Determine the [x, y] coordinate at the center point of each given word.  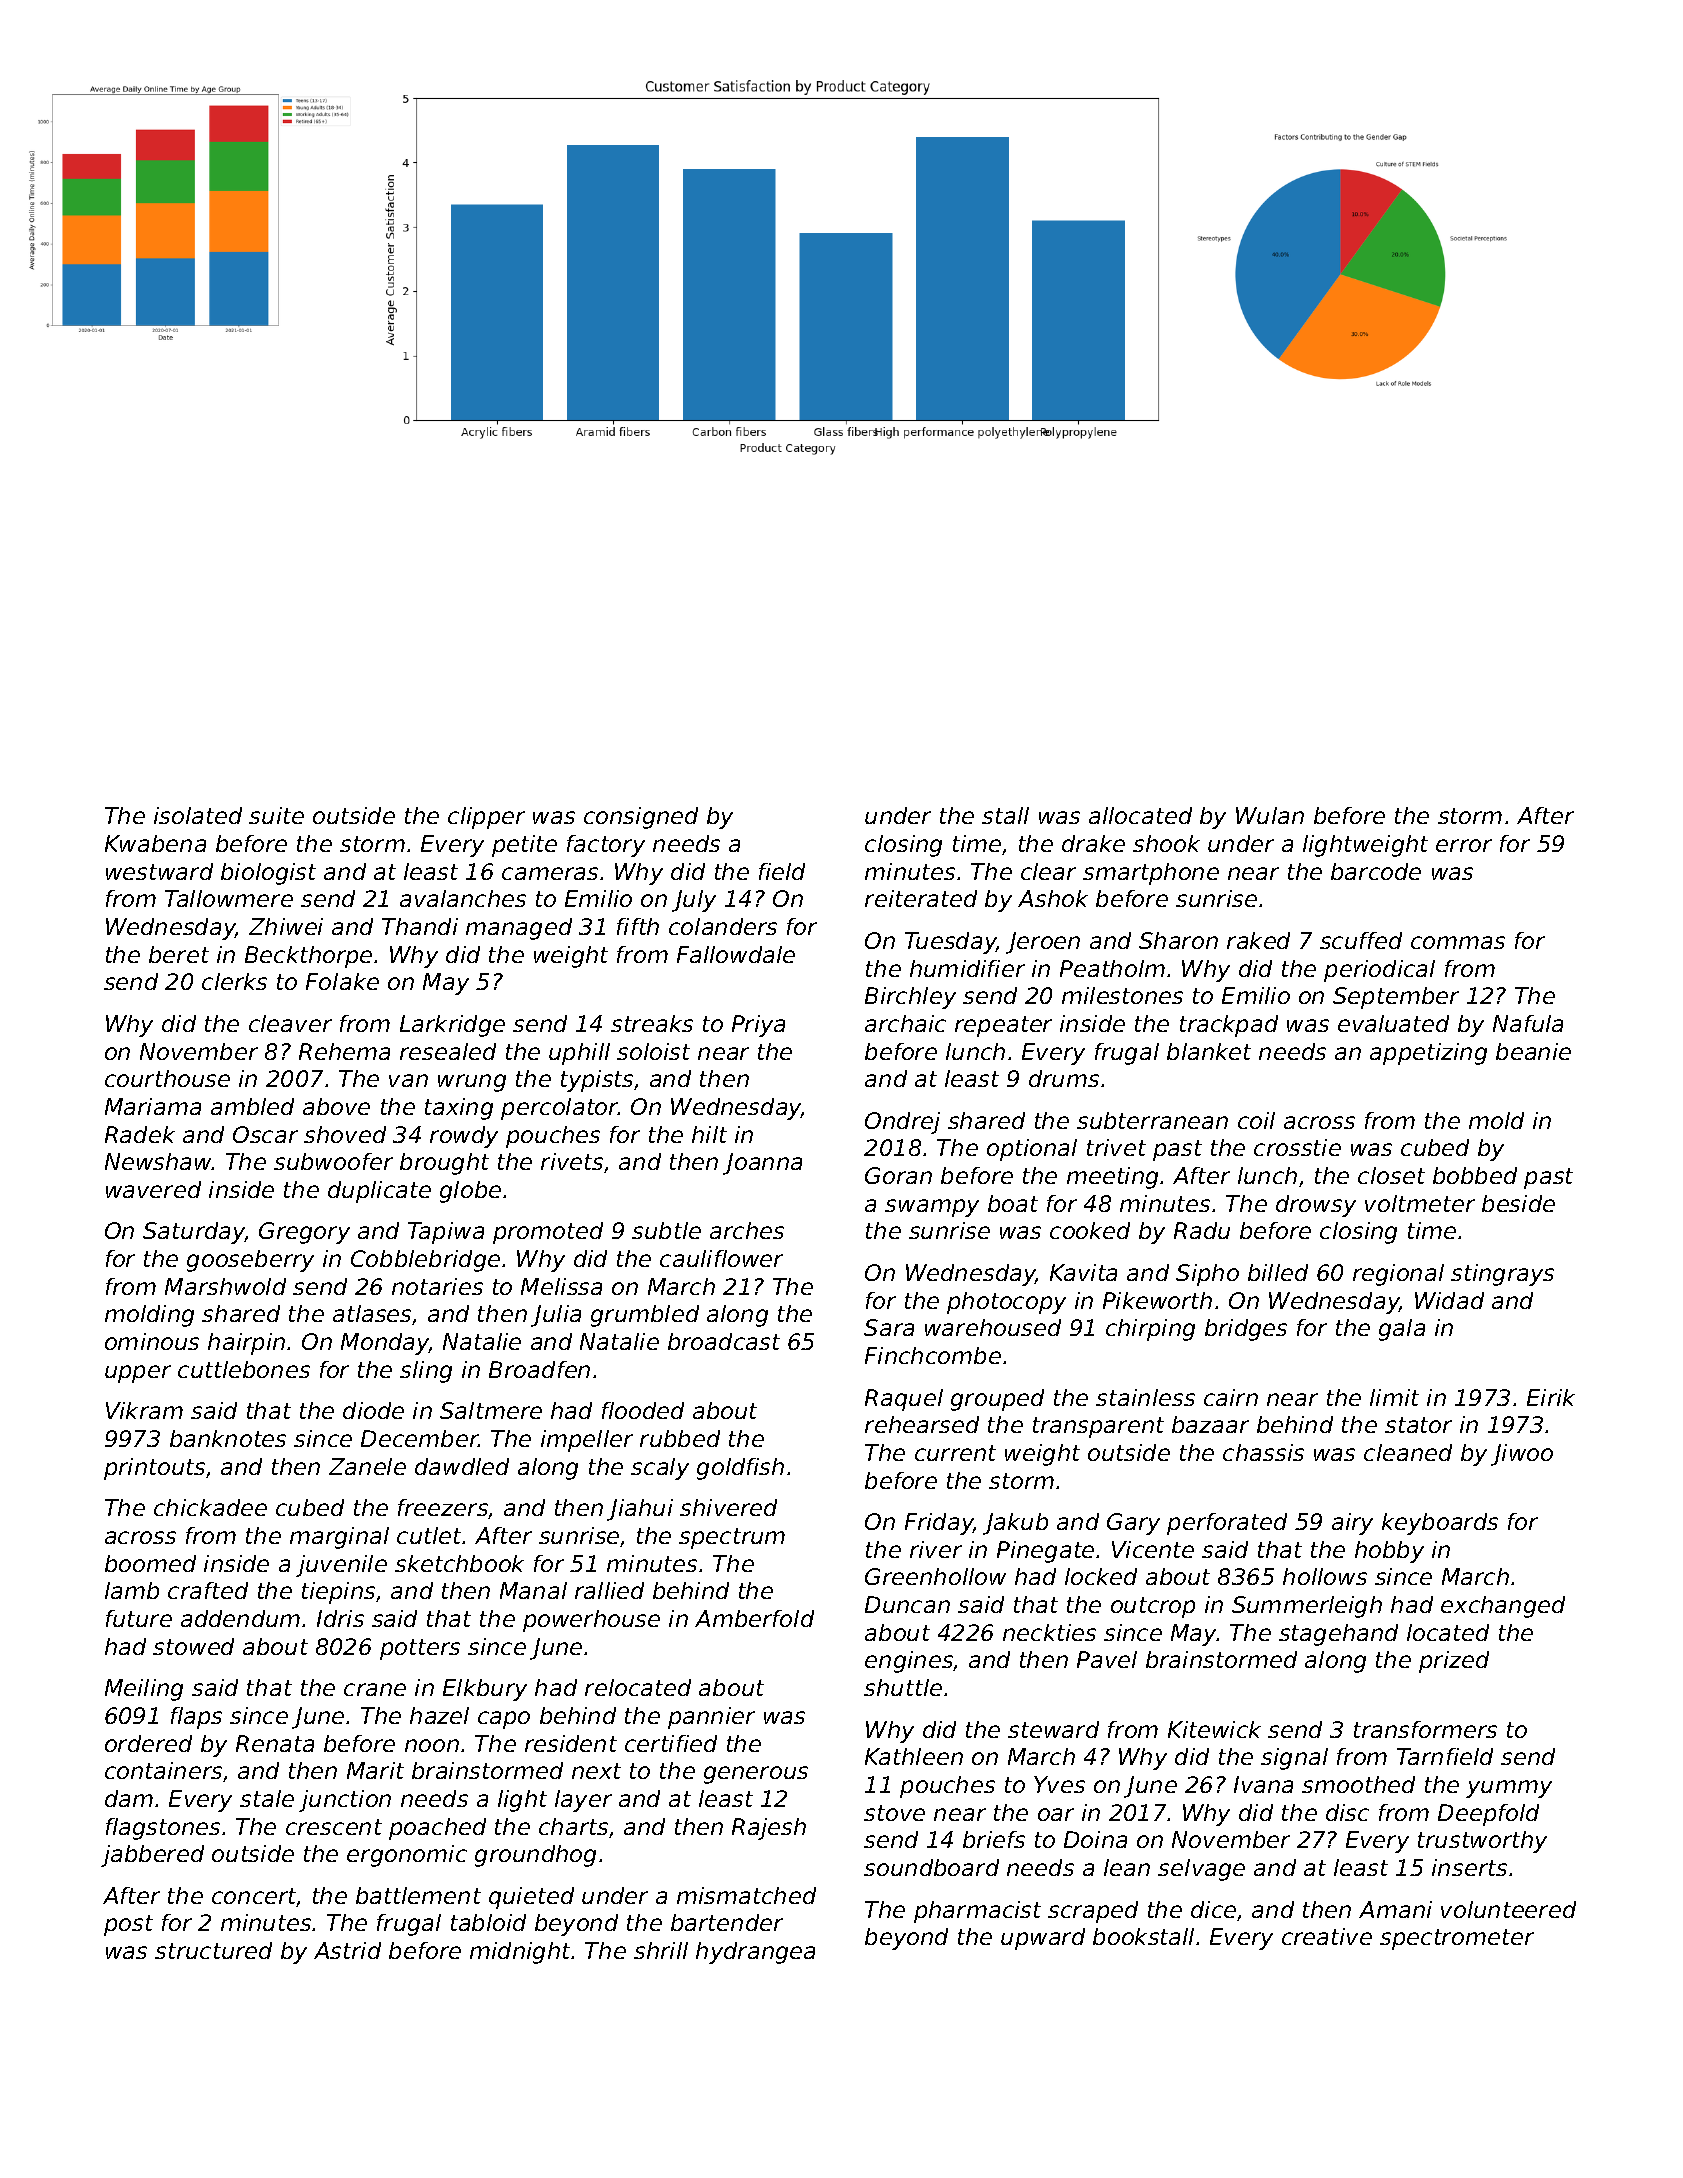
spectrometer [1457, 1939]
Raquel [904, 1400]
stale [267, 1798]
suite [276, 815]
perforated [1227, 1524]
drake [1093, 843]
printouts [154, 1469]
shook [1166, 843]
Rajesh [769, 1829]
